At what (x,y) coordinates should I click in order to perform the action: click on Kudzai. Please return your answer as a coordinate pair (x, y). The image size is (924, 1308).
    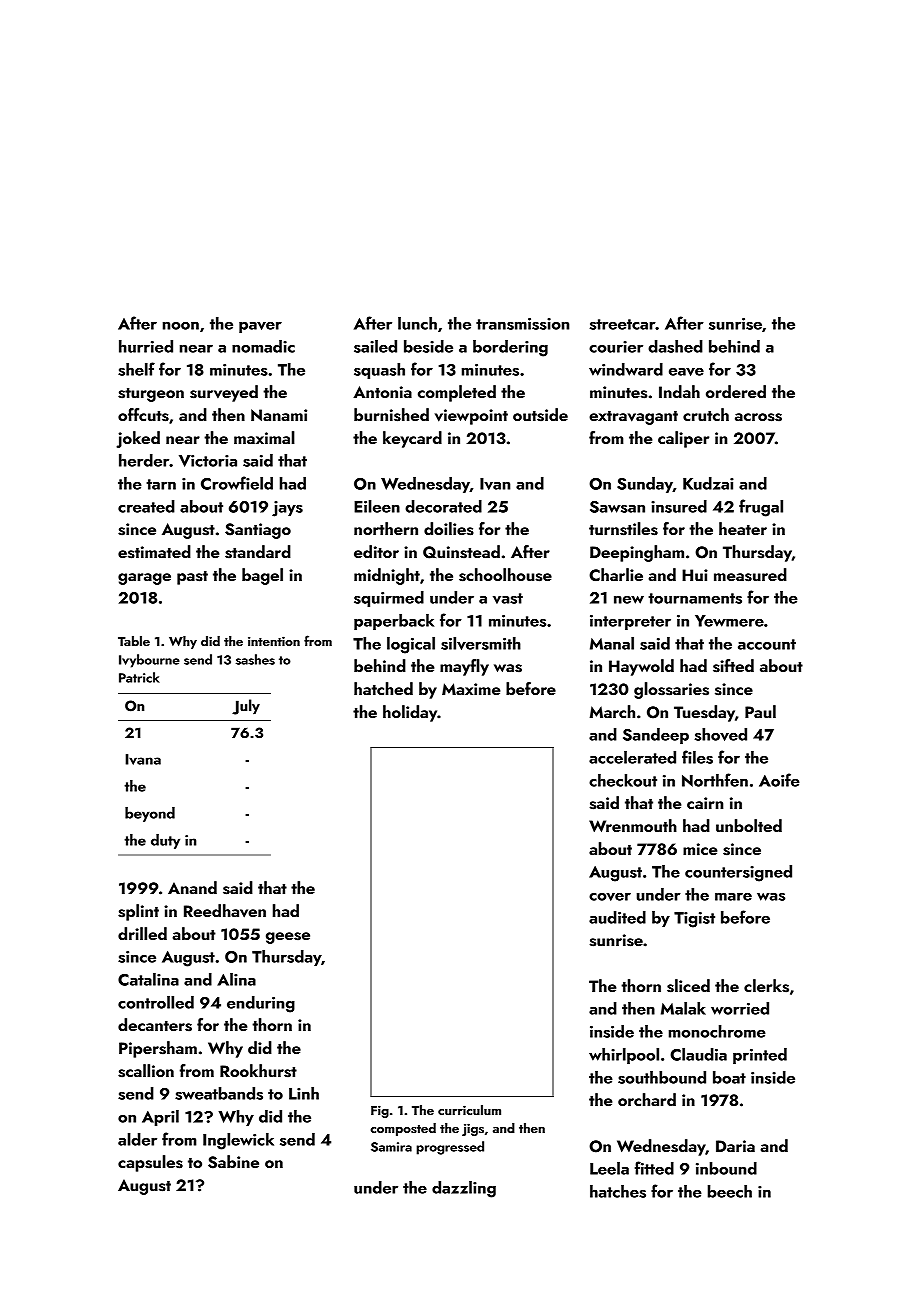
    Looking at the image, I should click on (708, 483).
